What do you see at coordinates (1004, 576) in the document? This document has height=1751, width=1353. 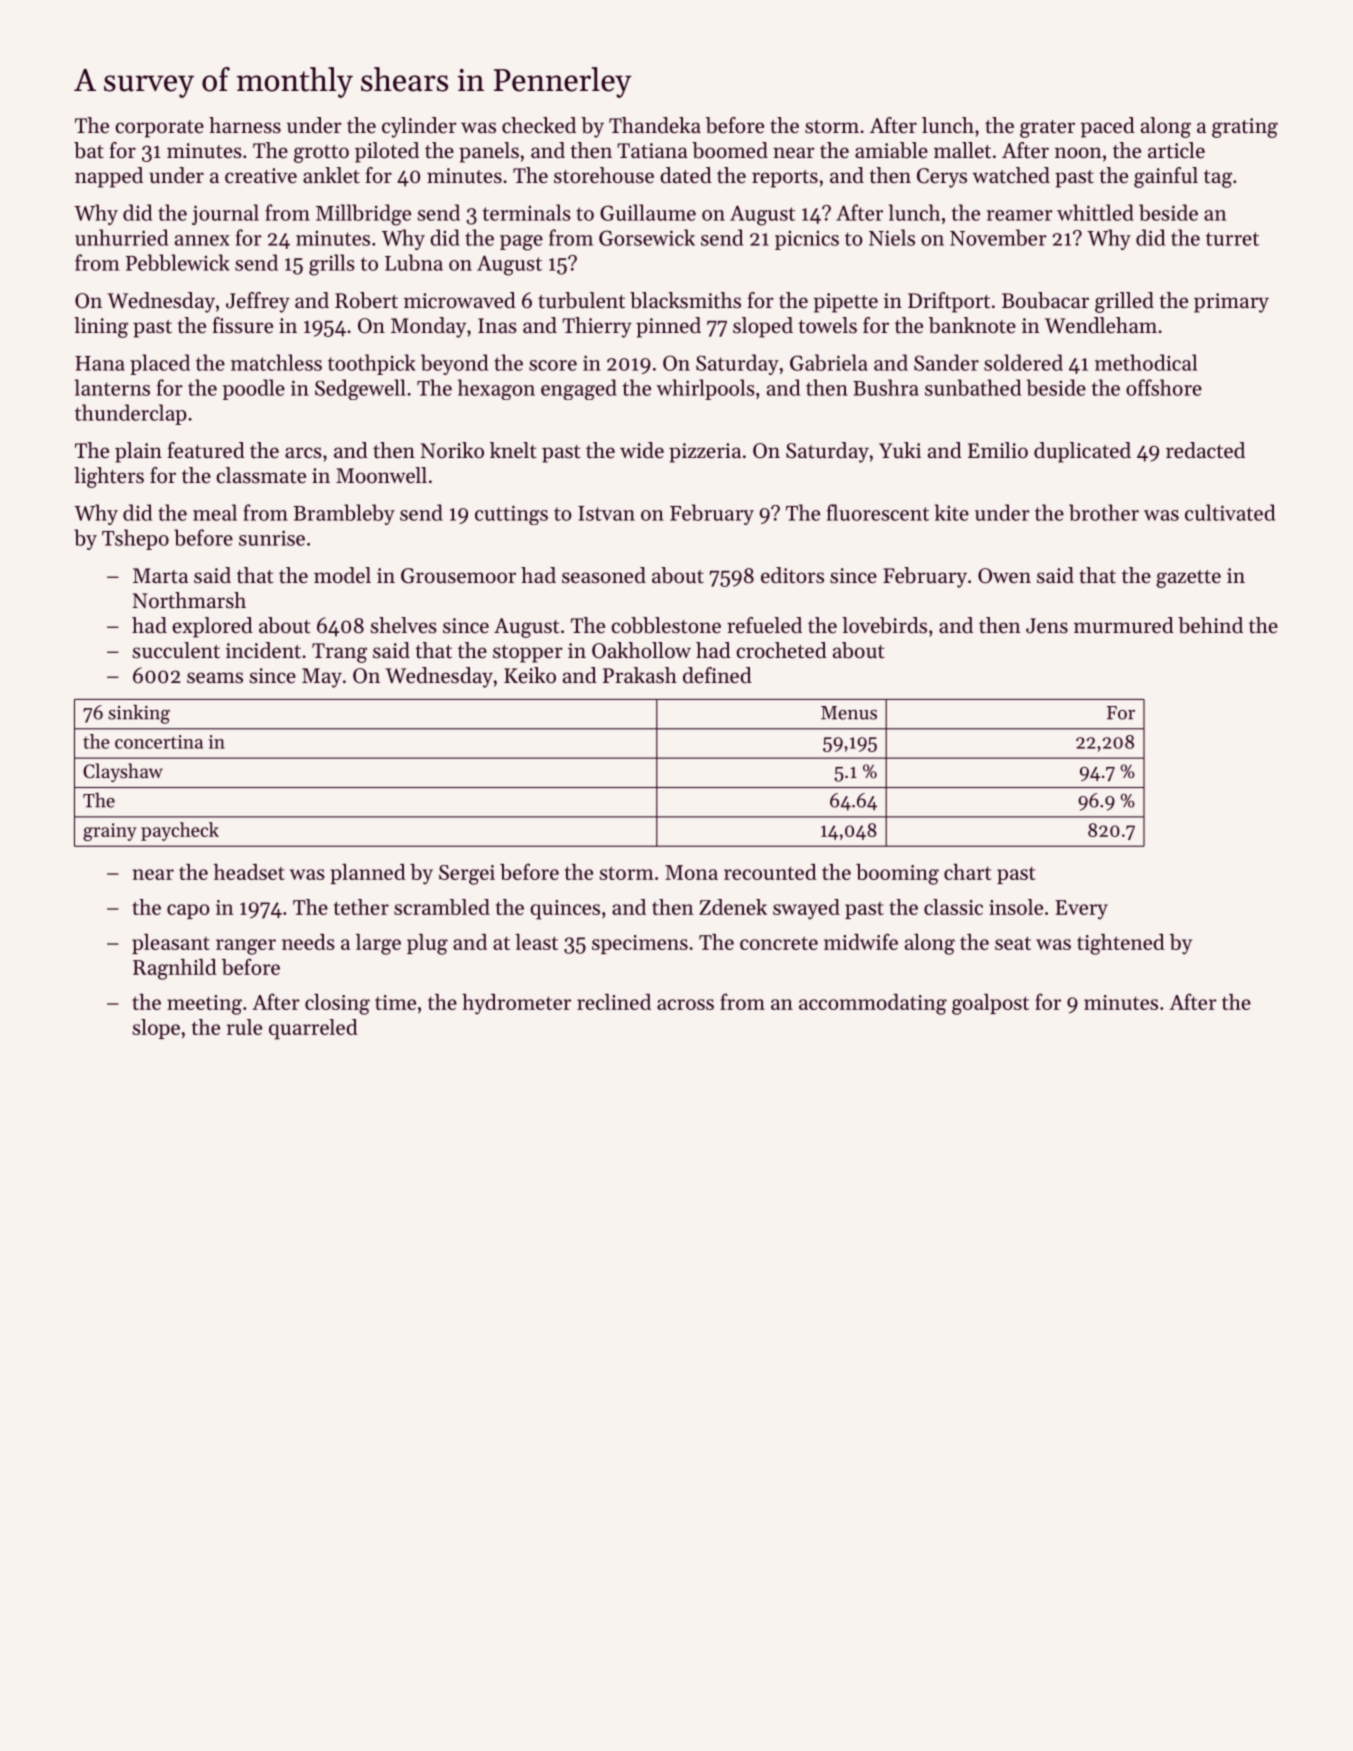 I see `Owen` at bounding box center [1004, 576].
